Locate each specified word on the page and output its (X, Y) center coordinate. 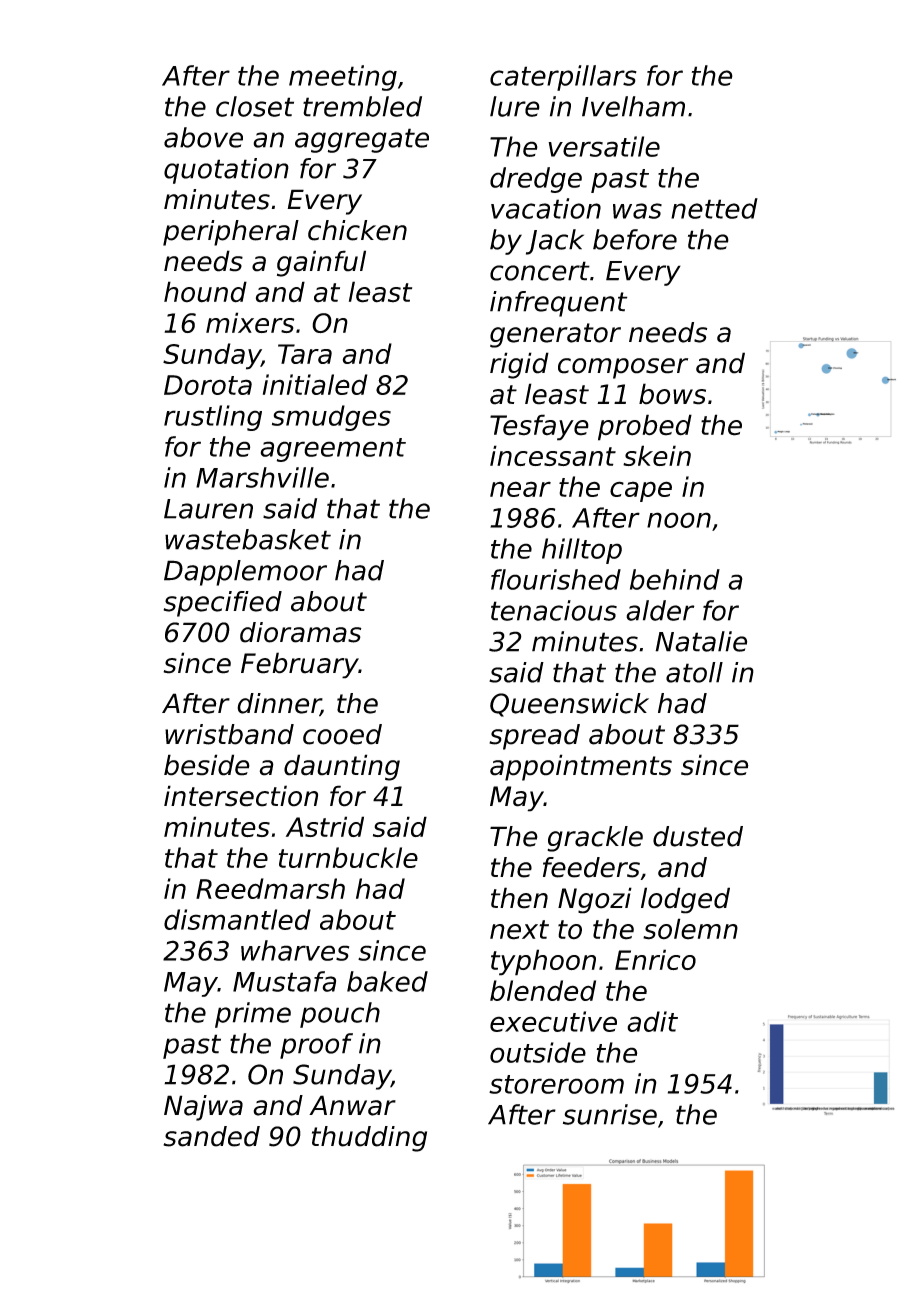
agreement (333, 450)
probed (645, 427)
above (203, 137)
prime (253, 1015)
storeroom (556, 1084)
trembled (362, 106)
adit (652, 1021)
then (519, 898)
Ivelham (633, 106)
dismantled (237, 919)
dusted (698, 836)
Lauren (208, 509)
